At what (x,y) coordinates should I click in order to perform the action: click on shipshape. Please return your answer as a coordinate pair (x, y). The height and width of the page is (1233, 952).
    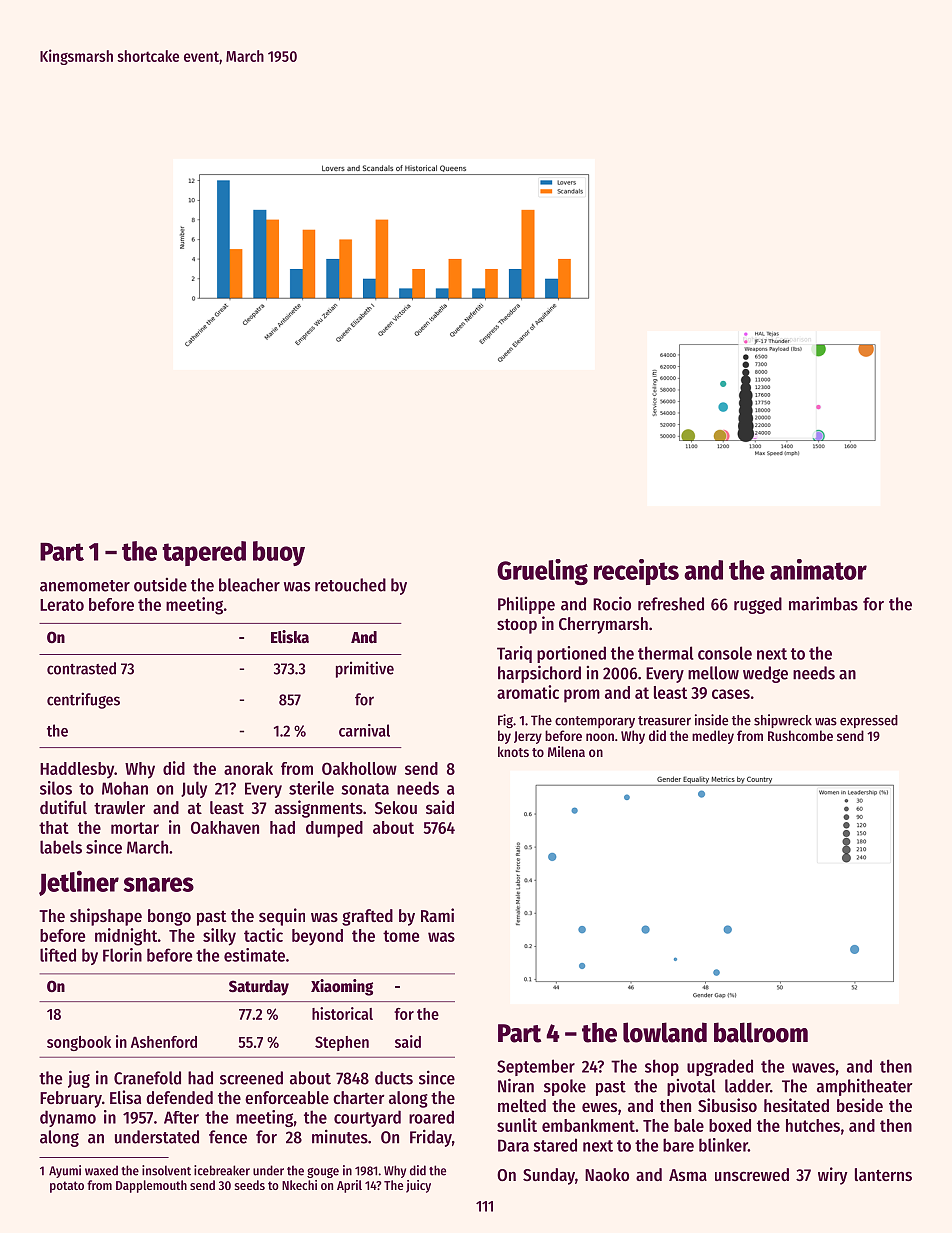
    Looking at the image, I should click on (106, 917).
